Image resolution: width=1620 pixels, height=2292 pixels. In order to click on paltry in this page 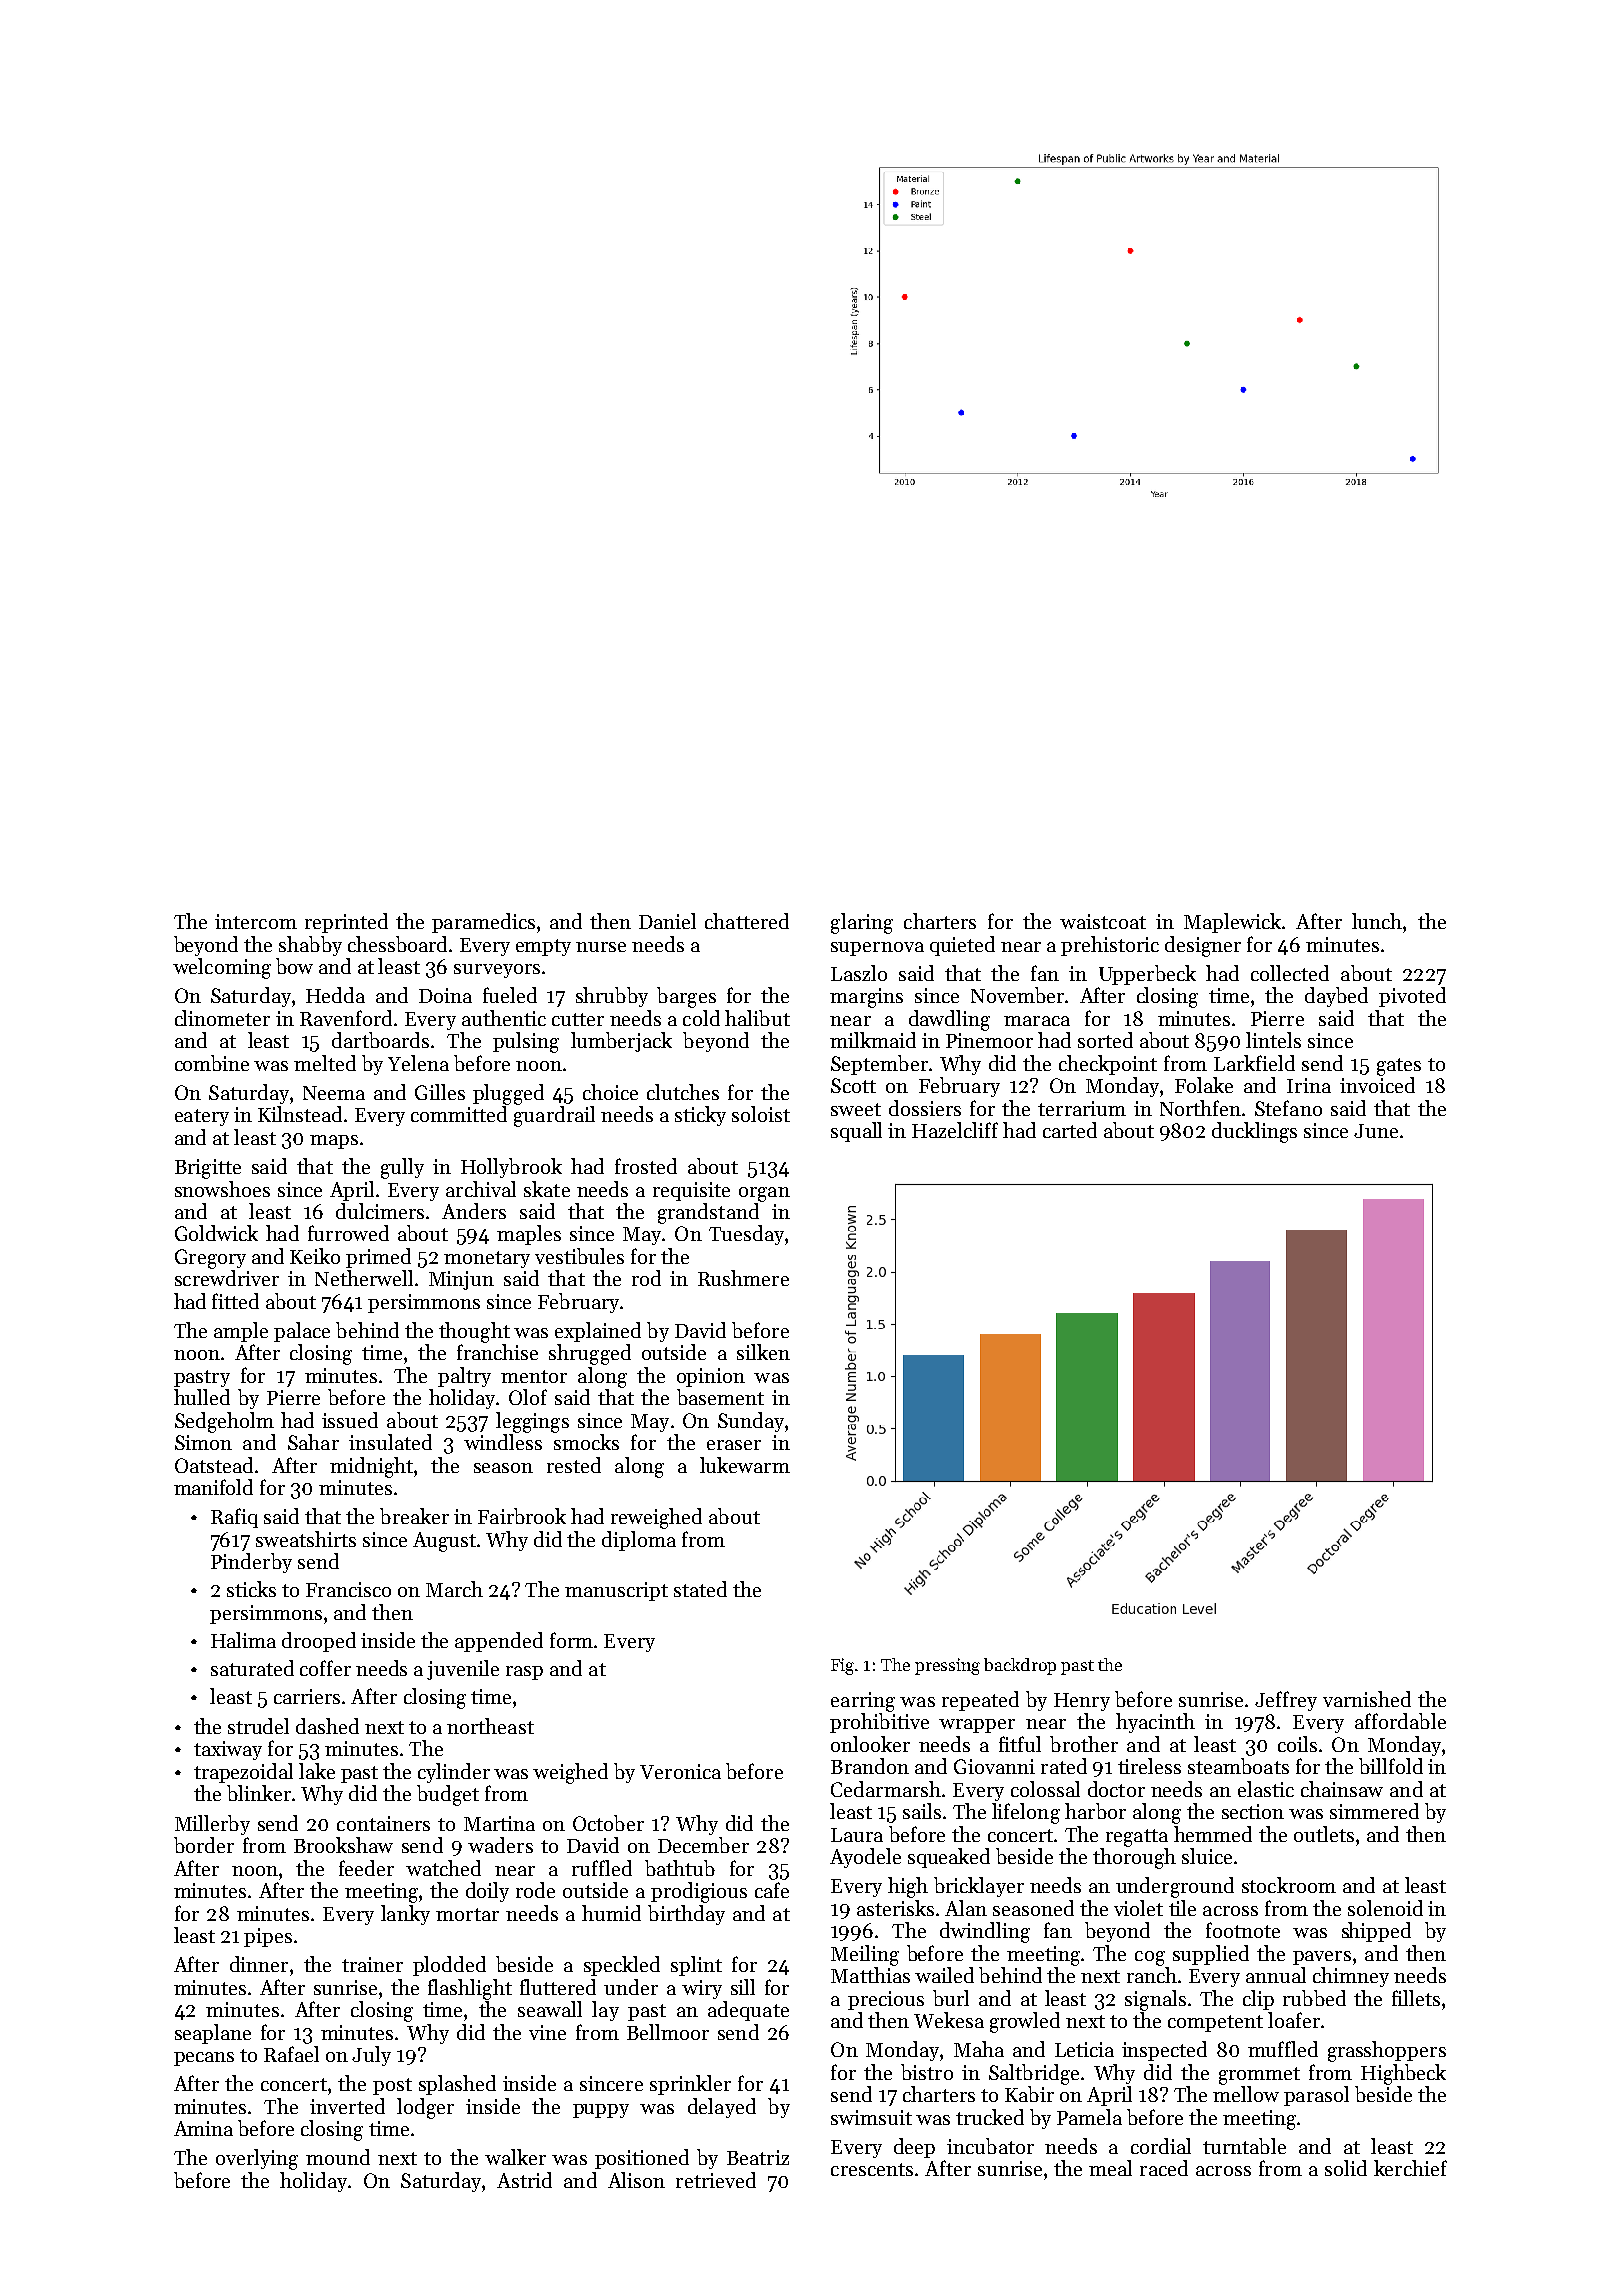, I will do `click(464, 1377)`.
